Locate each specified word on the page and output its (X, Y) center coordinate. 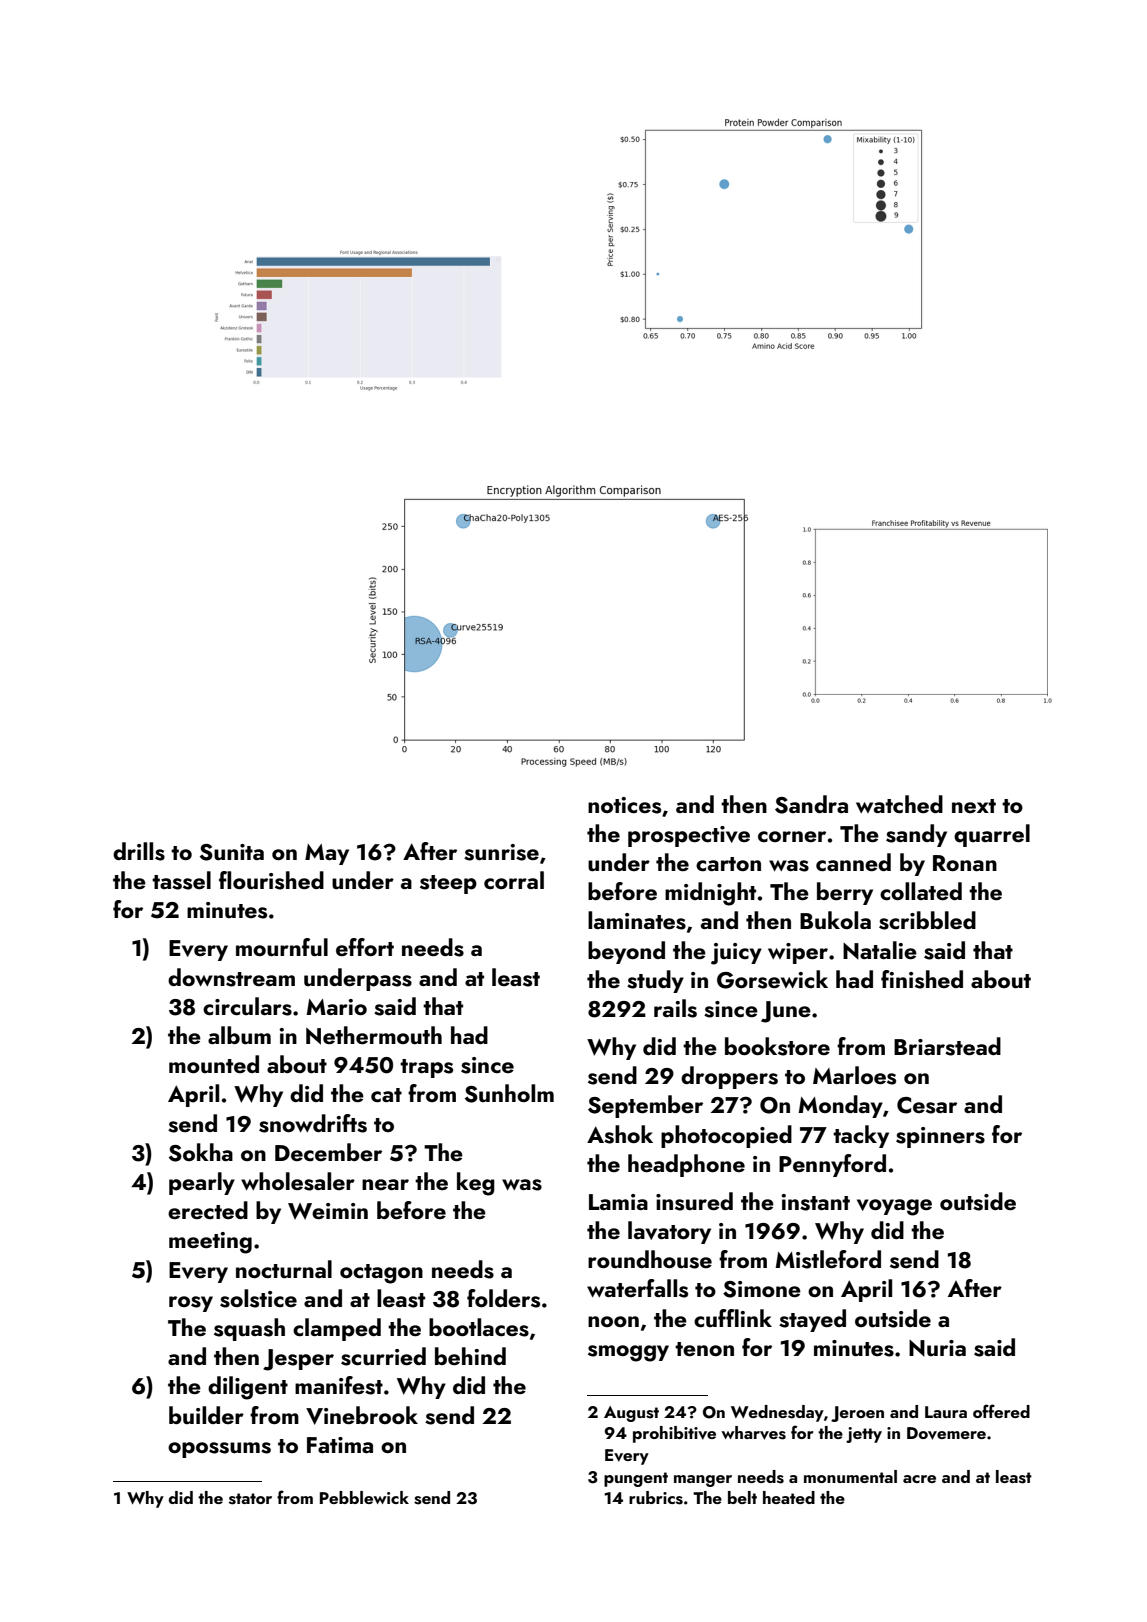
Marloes (854, 1075)
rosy (191, 1304)
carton (728, 864)
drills (139, 851)
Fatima (340, 1445)
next (974, 806)
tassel (181, 880)
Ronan (965, 863)
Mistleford (828, 1259)
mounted (214, 1064)
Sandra (811, 804)
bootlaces (479, 1327)
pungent (636, 1479)
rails (675, 1008)
